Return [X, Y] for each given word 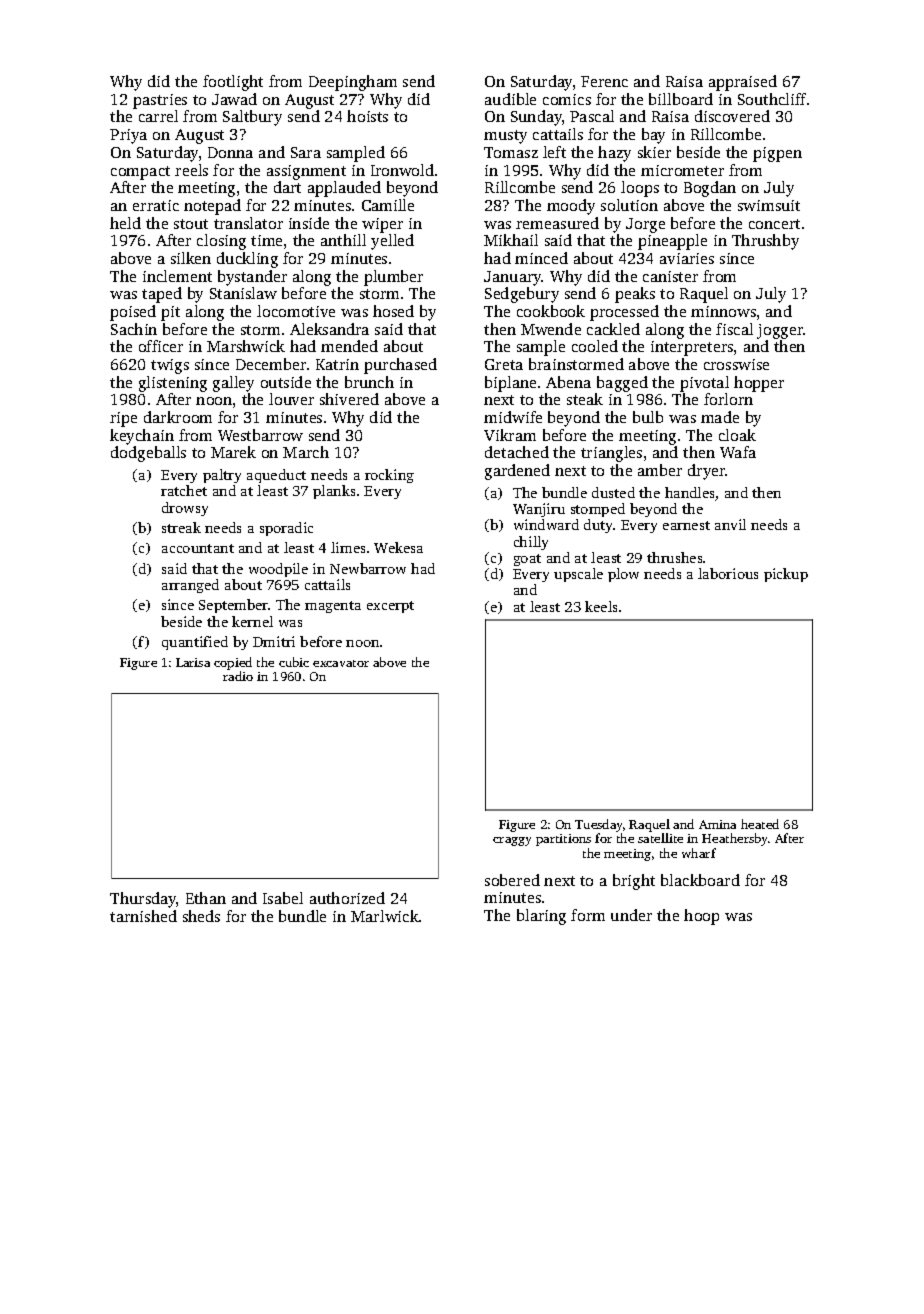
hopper [759, 384]
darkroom [178, 417]
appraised [743, 83]
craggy [512, 841]
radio [238, 676]
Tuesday [598, 825]
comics [567, 99]
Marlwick [385, 916]
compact [140, 173]
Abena [568, 382]
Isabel [283, 898]
